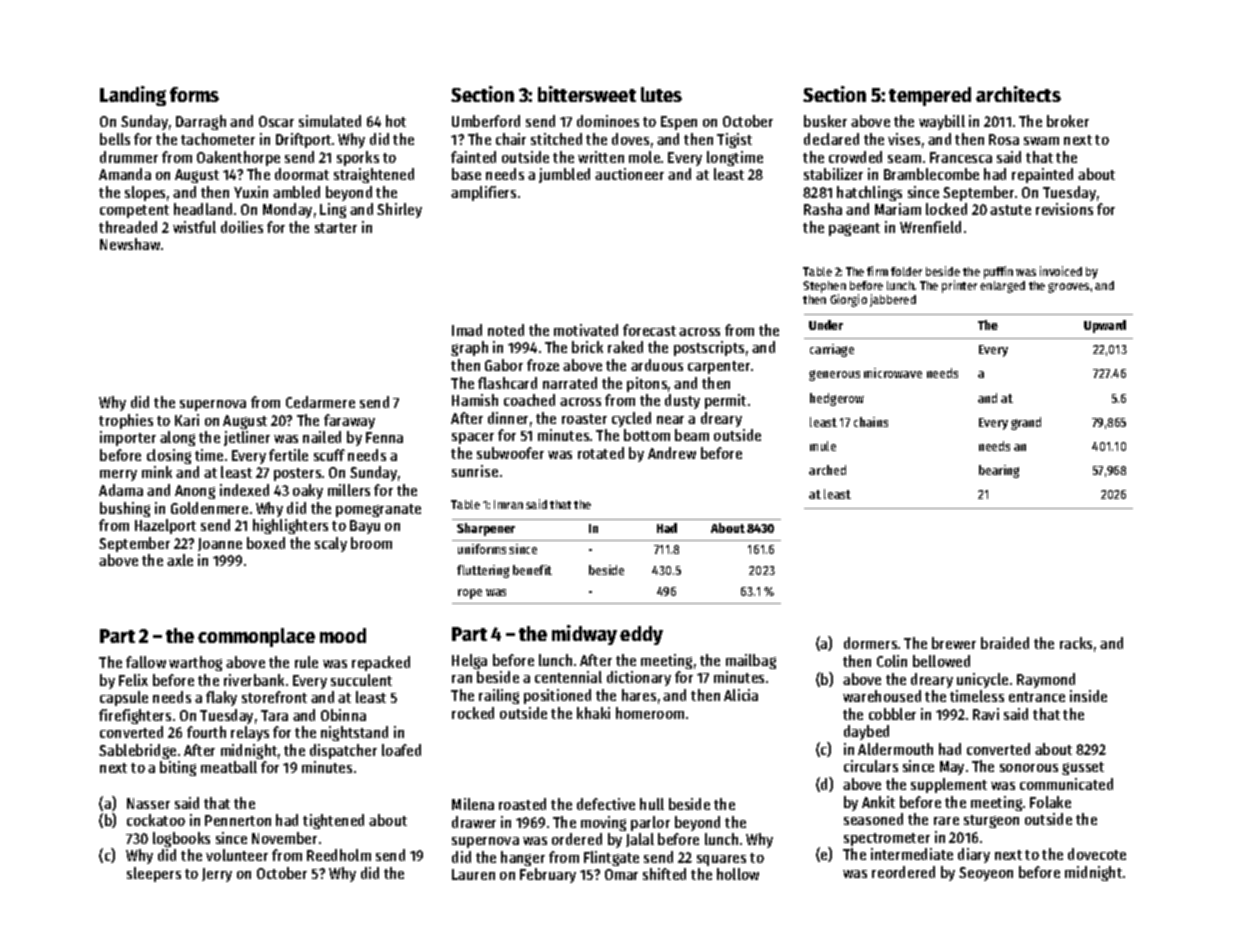 The height and width of the screenshot is (952, 1233). I want to click on Yuxin, so click(251, 192).
